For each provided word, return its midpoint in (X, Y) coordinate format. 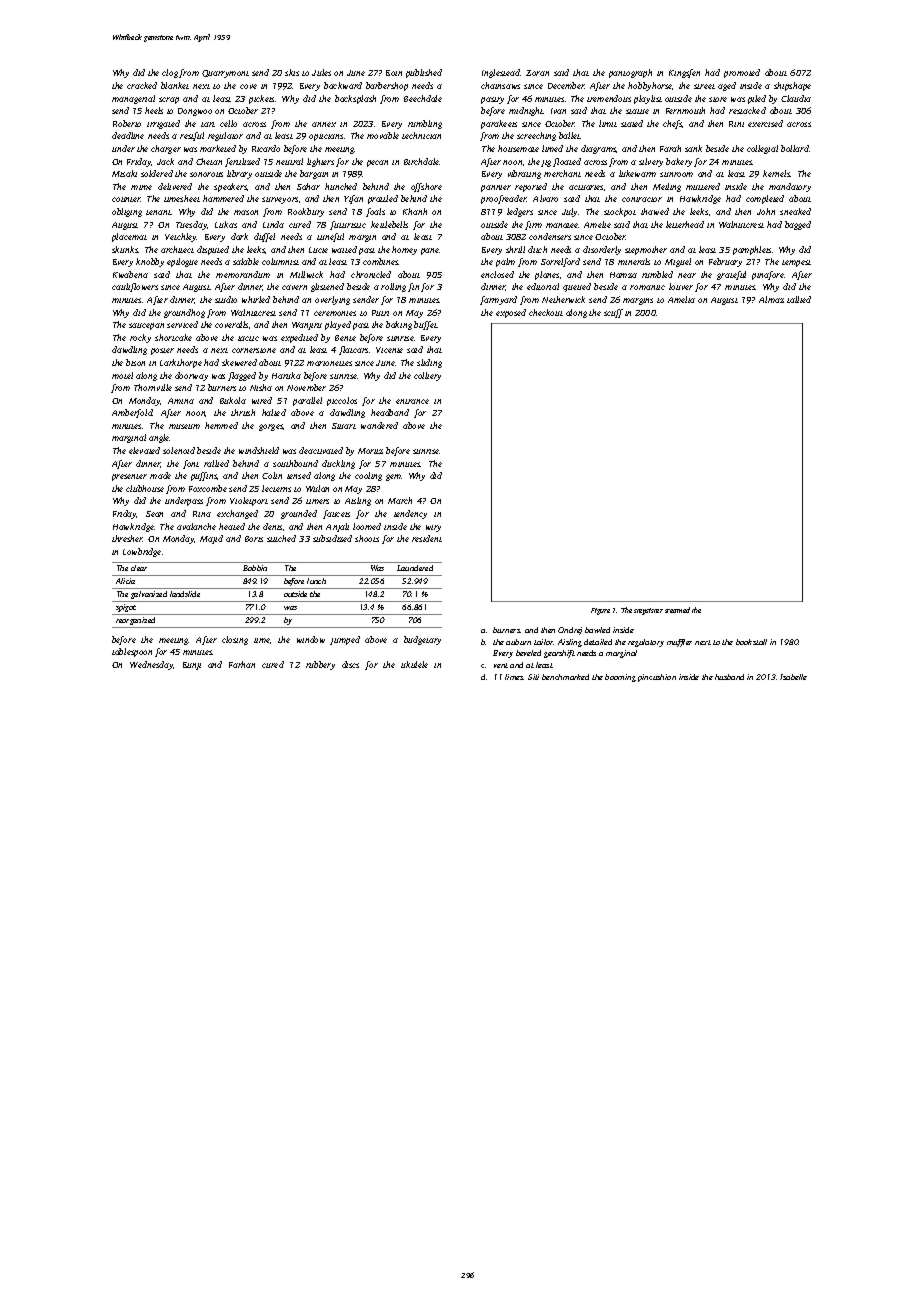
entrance (412, 401)
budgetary (422, 640)
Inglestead (501, 73)
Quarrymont (225, 74)
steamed (677, 610)
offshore (426, 187)
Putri (380, 313)
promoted (742, 73)
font (191, 464)
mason (246, 212)
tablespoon (132, 652)
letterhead (685, 224)
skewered (239, 362)
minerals (634, 261)
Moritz (370, 451)
